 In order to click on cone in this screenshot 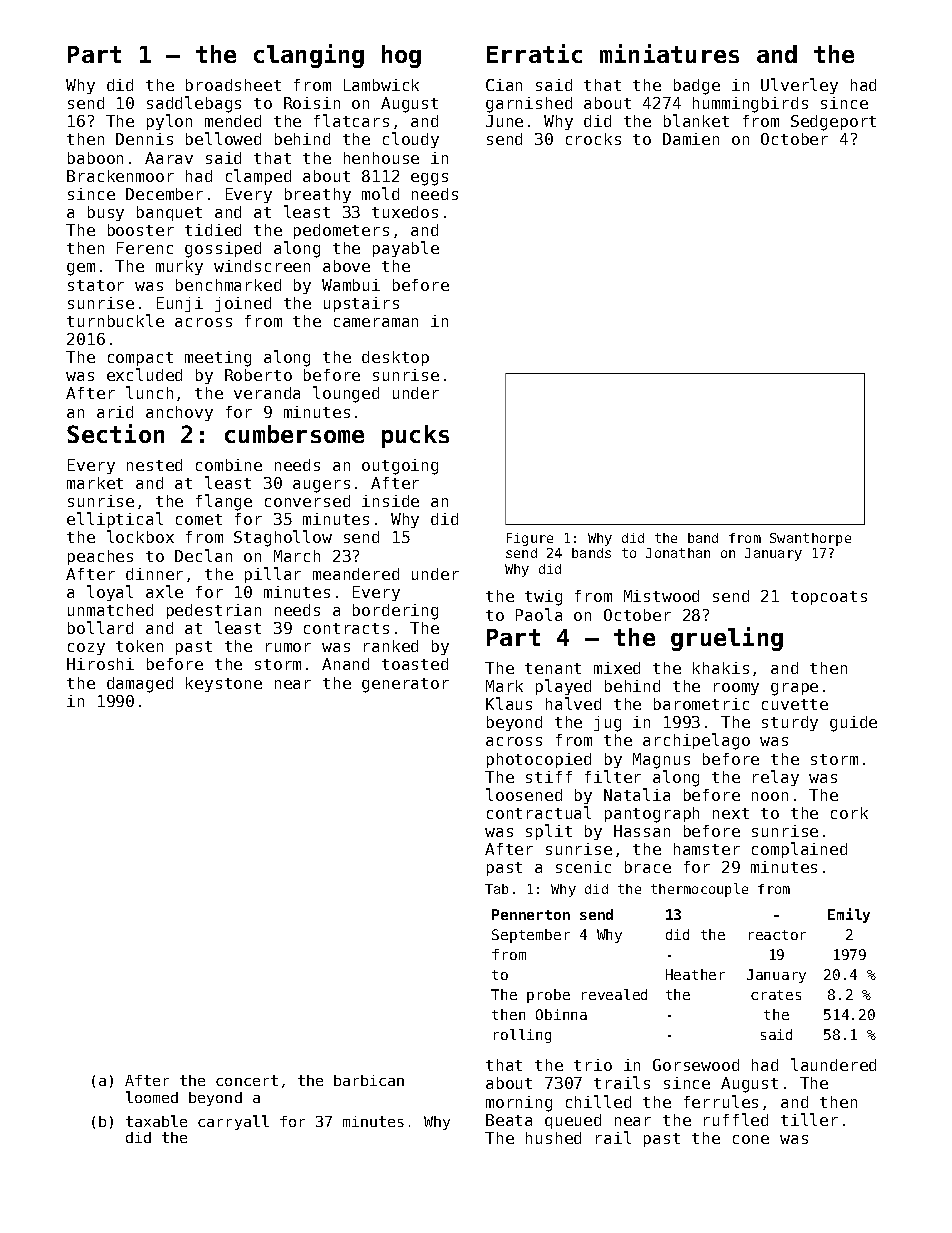, I will do `click(751, 1139)`.
